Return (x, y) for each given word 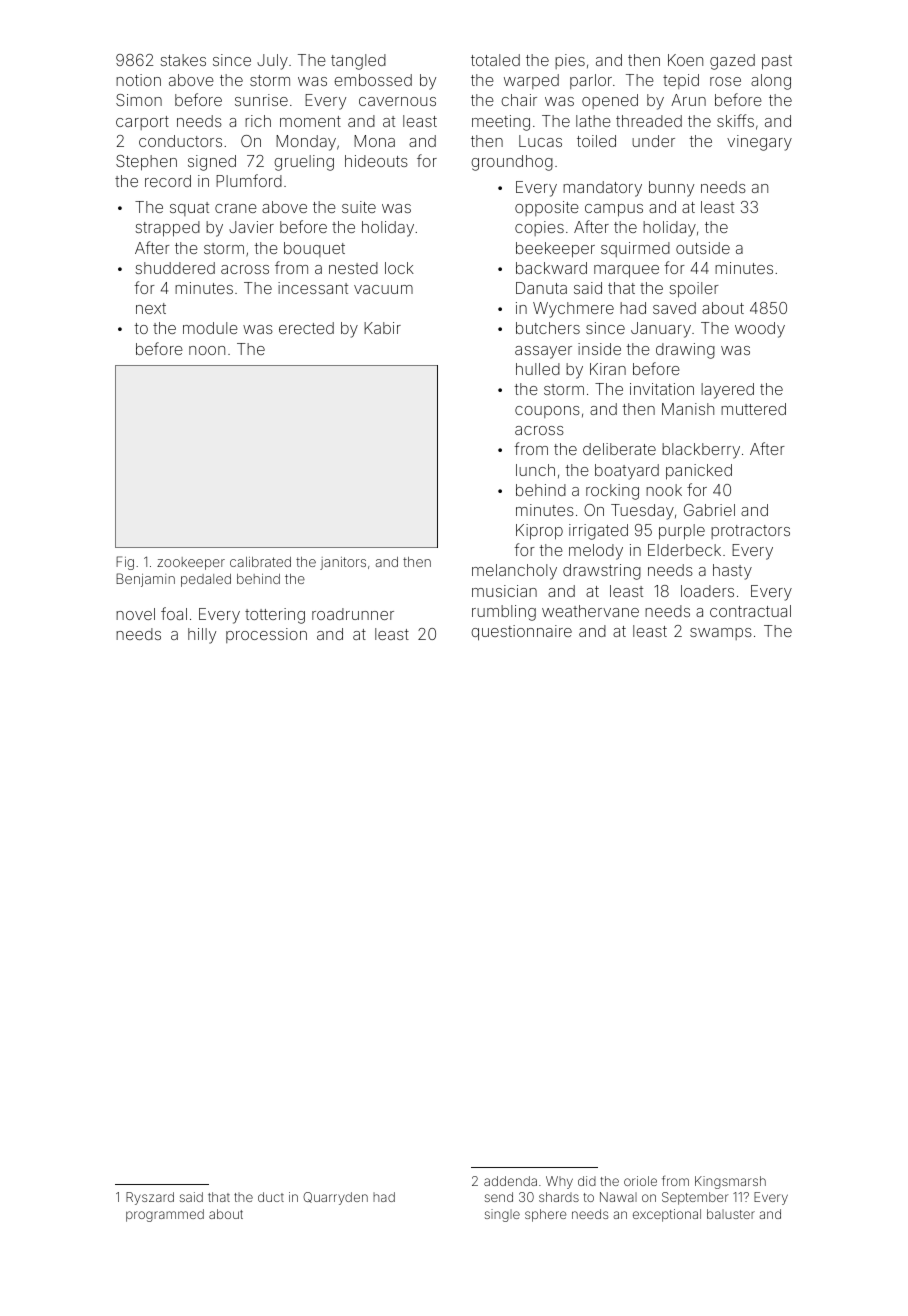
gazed (732, 62)
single (502, 1215)
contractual (750, 611)
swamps (721, 634)
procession (266, 635)
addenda (510, 1181)
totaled (495, 60)
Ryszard (150, 1198)
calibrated (260, 562)
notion (138, 80)
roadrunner (353, 614)
